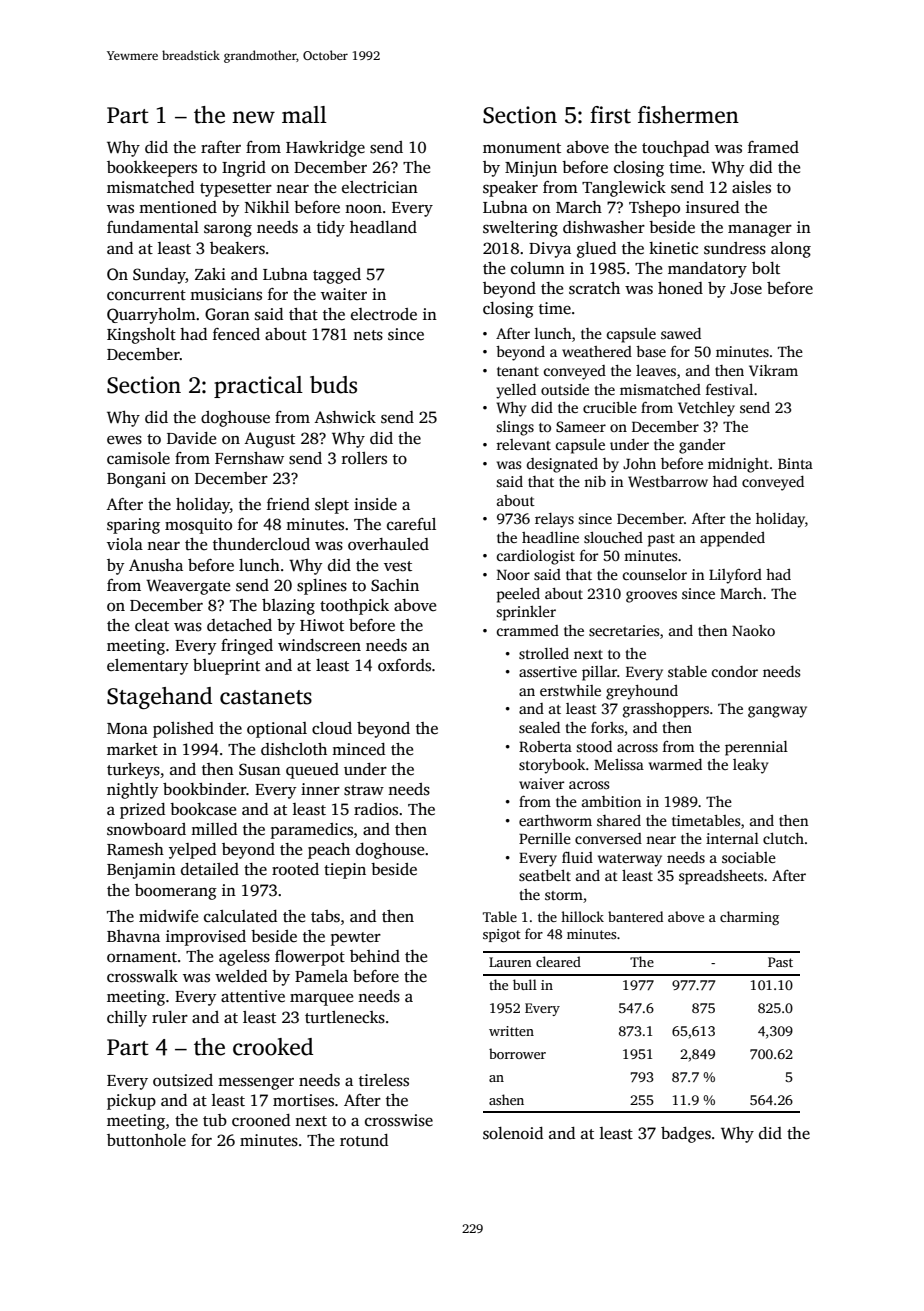 The width and height of the page is (924, 1311). What do you see at coordinates (304, 115) in the page?
I see `mall` at bounding box center [304, 115].
